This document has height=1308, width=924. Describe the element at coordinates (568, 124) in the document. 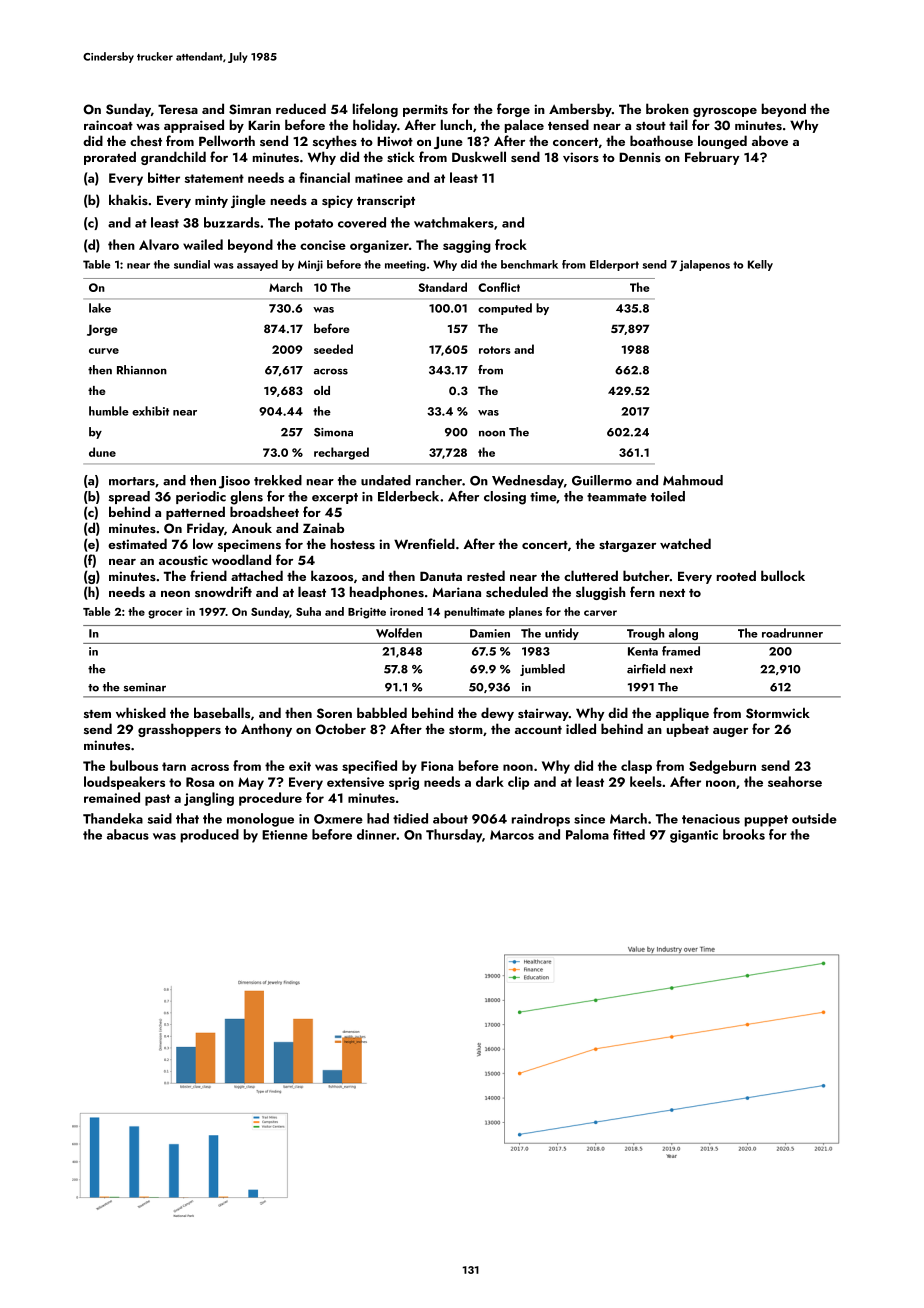

I see `tensed` at that location.
